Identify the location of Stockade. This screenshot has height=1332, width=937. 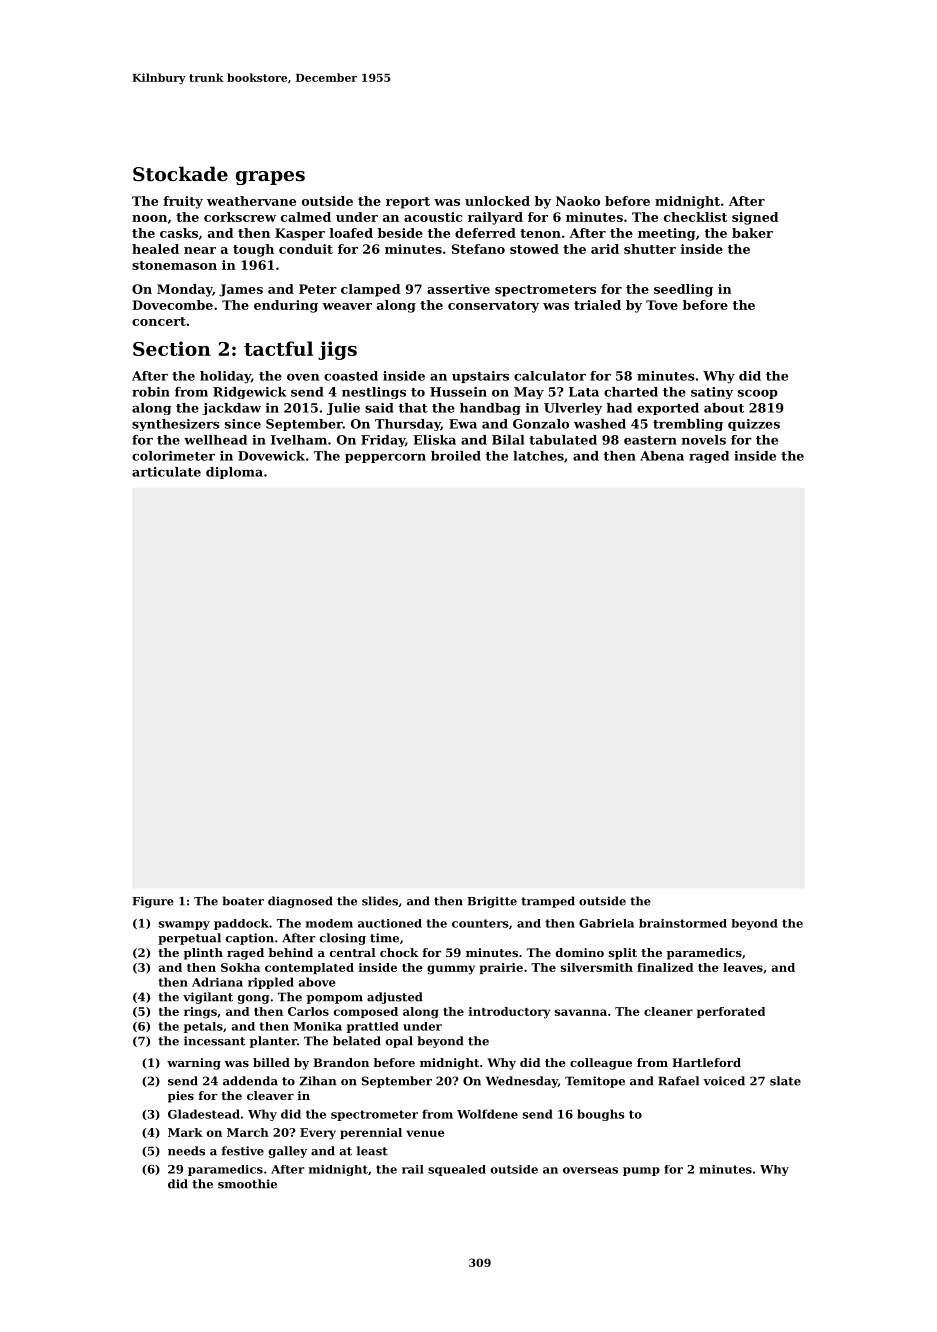
(180, 174).
